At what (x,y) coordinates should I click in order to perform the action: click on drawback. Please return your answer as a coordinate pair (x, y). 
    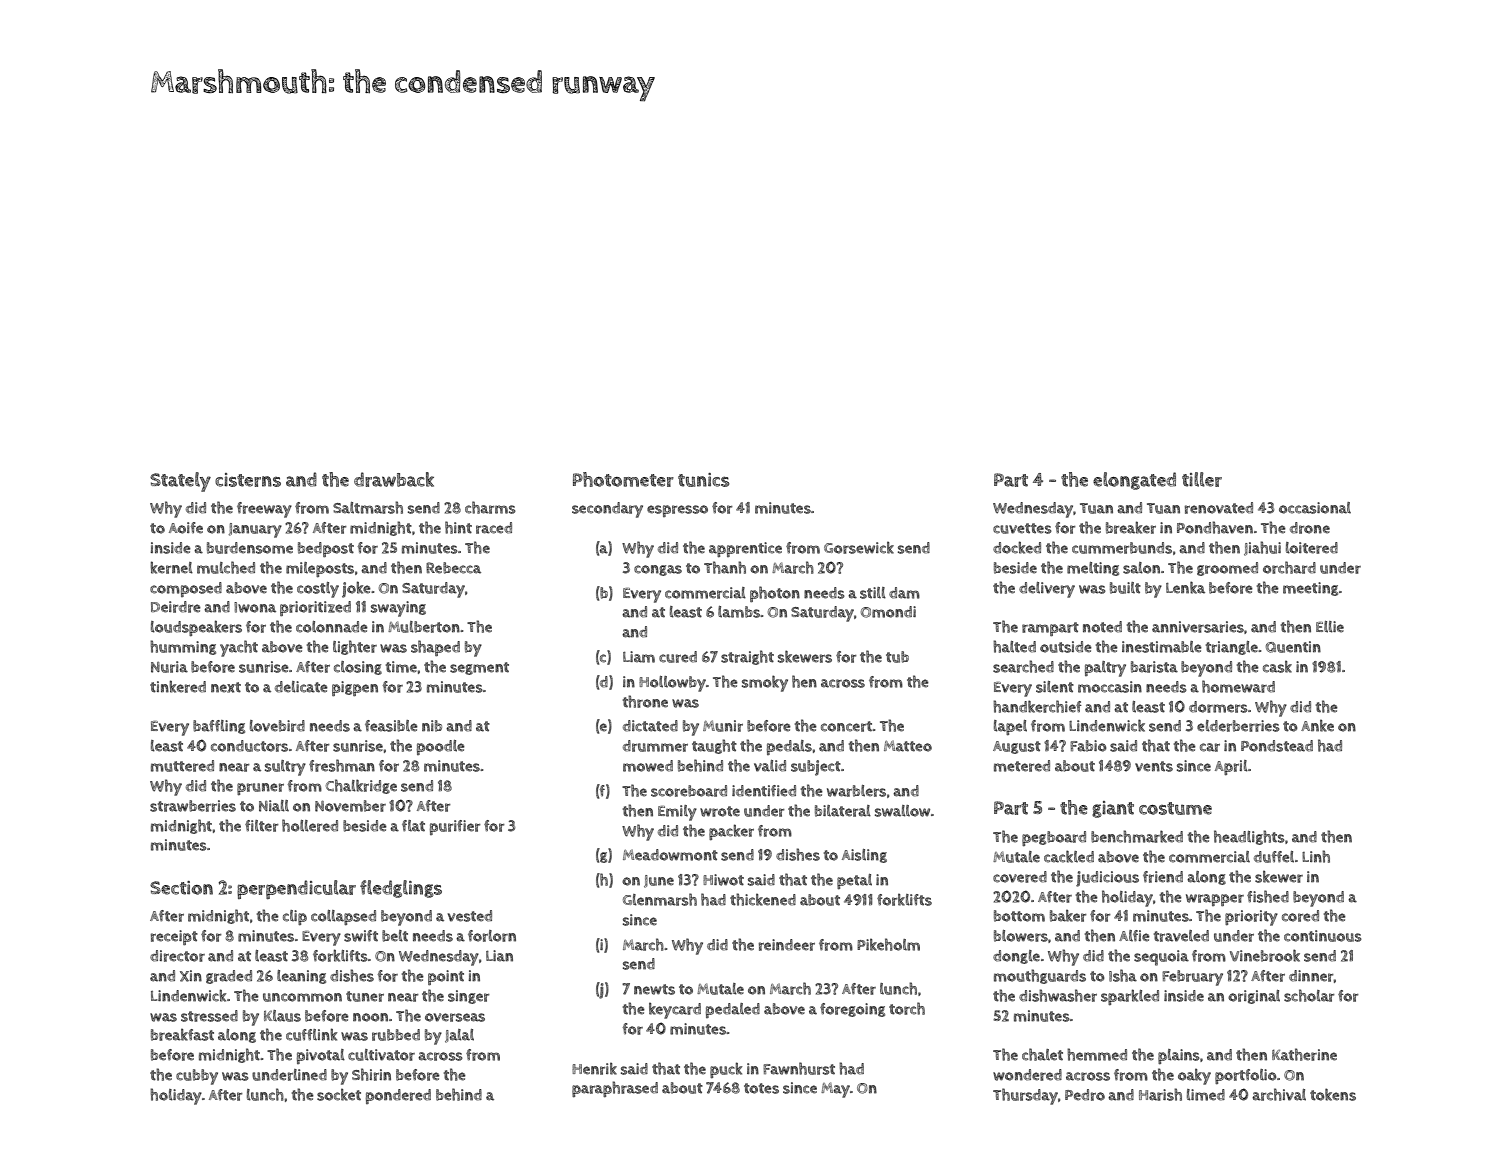
    Looking at the image, I should click on (394, 479).
